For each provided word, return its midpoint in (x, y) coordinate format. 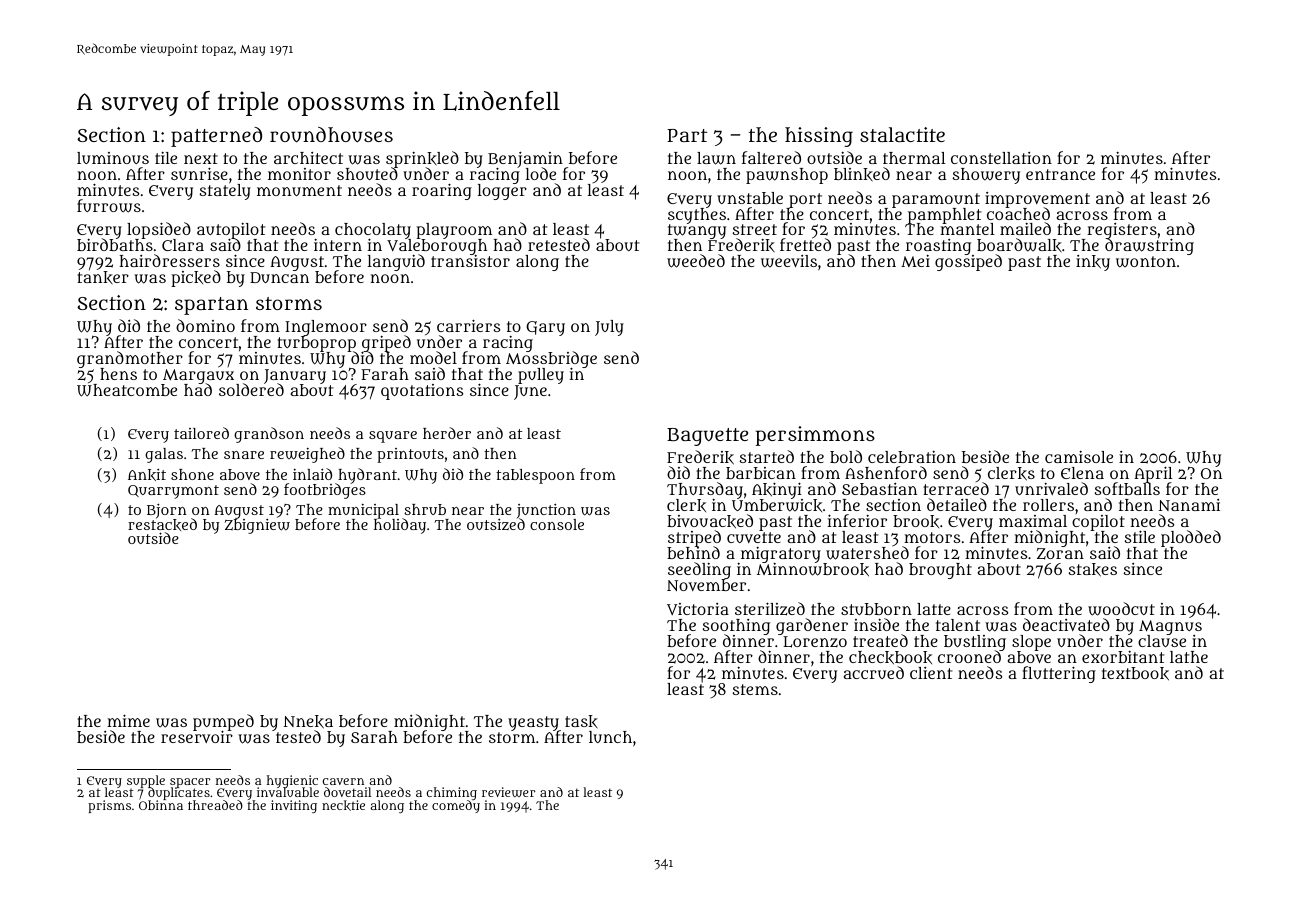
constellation (1001, 158)
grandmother (130, 360)
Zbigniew (257, 526)
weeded (696, 261)
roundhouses (331, 135)
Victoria (698, 609)
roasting (940, 247)
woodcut (1121, 609)
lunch (610, 737)
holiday (400, 526)
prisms (109, 806)
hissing (819, 137)
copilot (1097, 523)
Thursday (705, 491)
